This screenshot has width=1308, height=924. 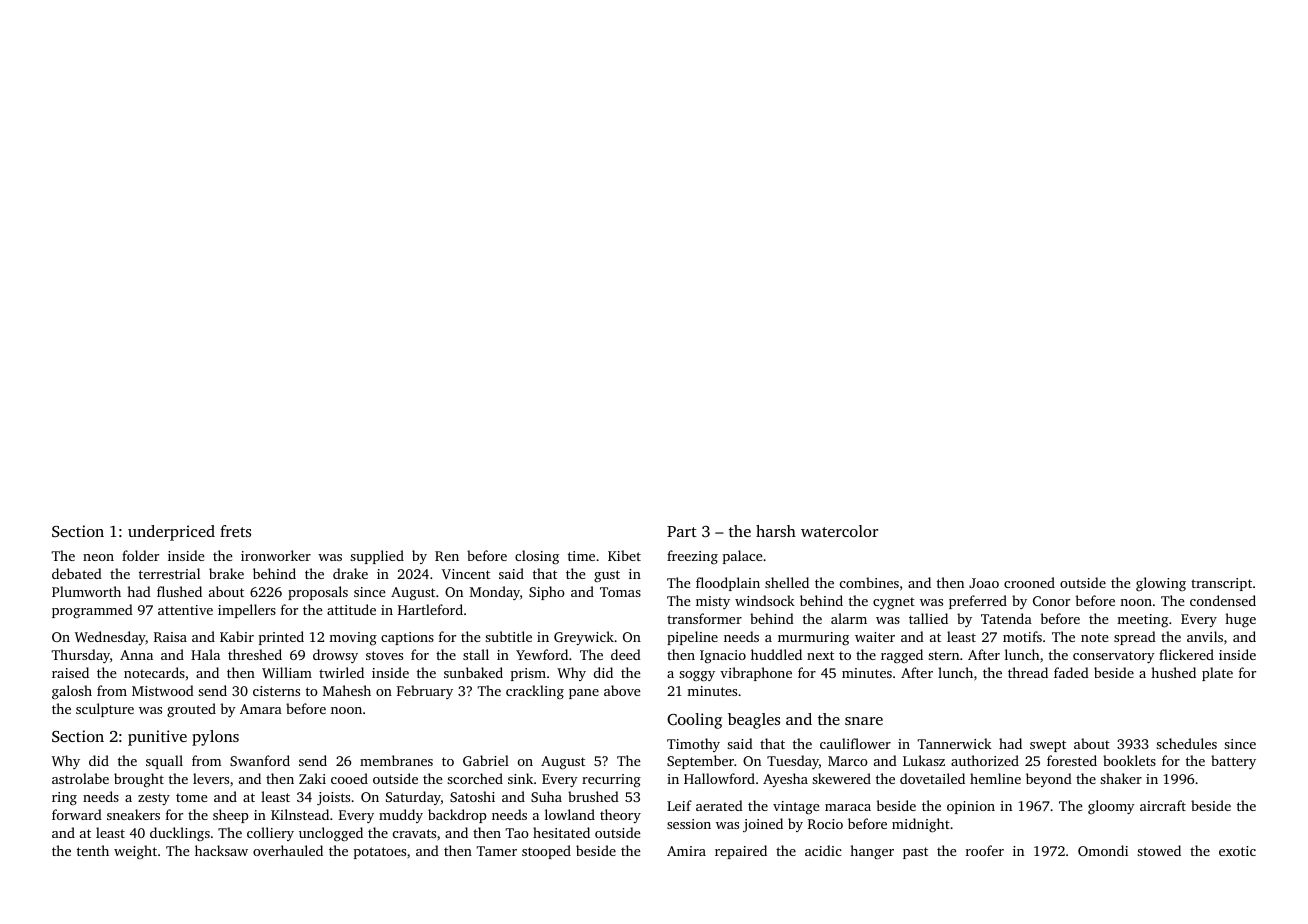 What do you see at coordinates (235, 531) in the screenshot?
I see `frets` at bounding box center [235, 531].
